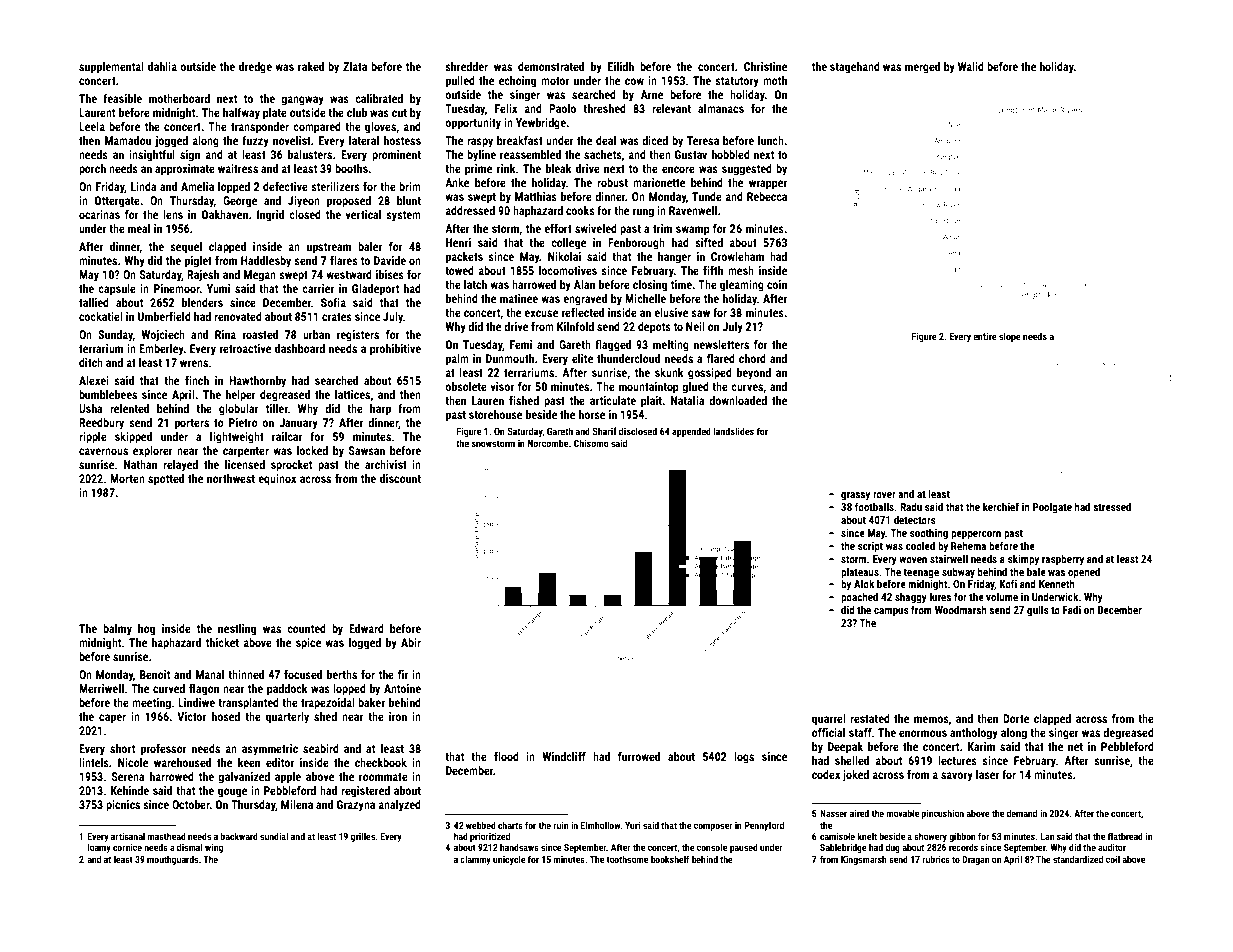  What do you see at coordinates (1016, 718) in the page?
I see `Dorte` at bounding box center [1016, 718].
